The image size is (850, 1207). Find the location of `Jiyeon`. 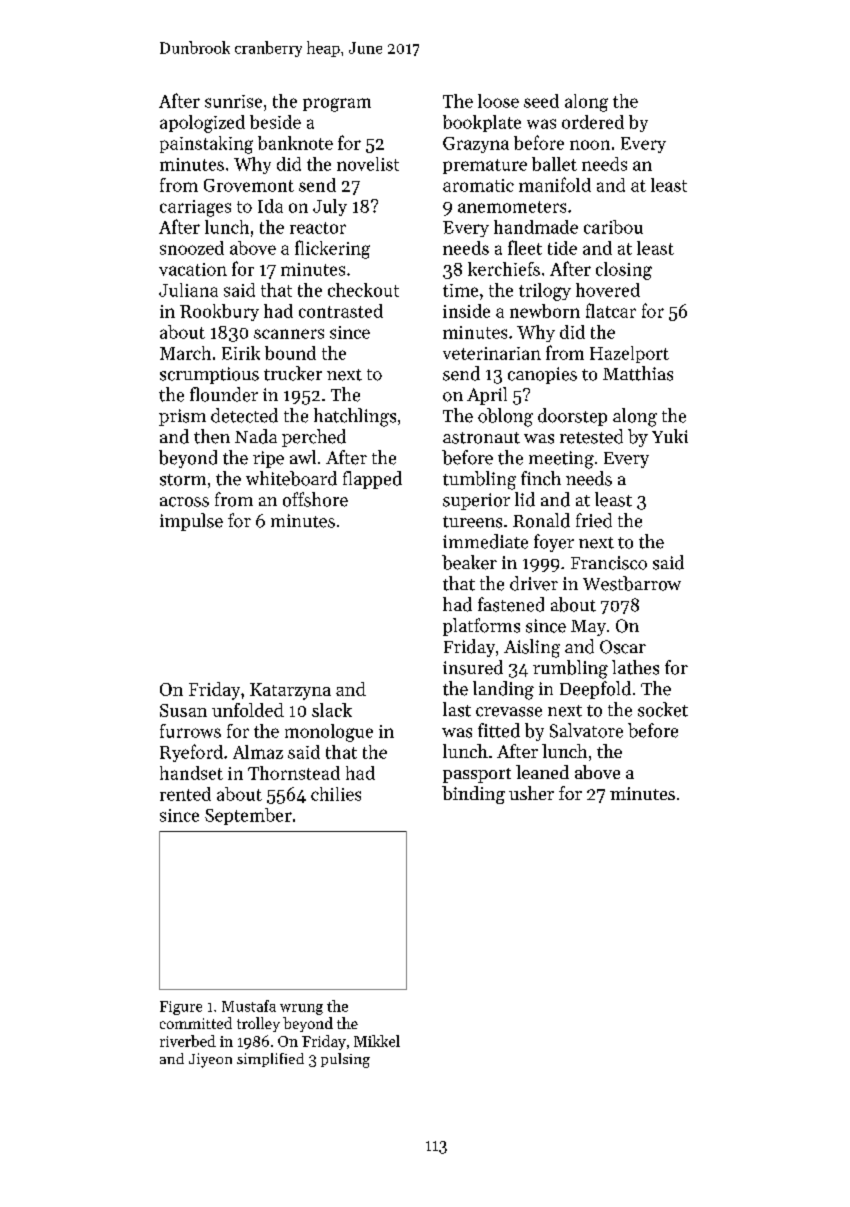

Jiyeon is located at coordinates (210, 1060).
